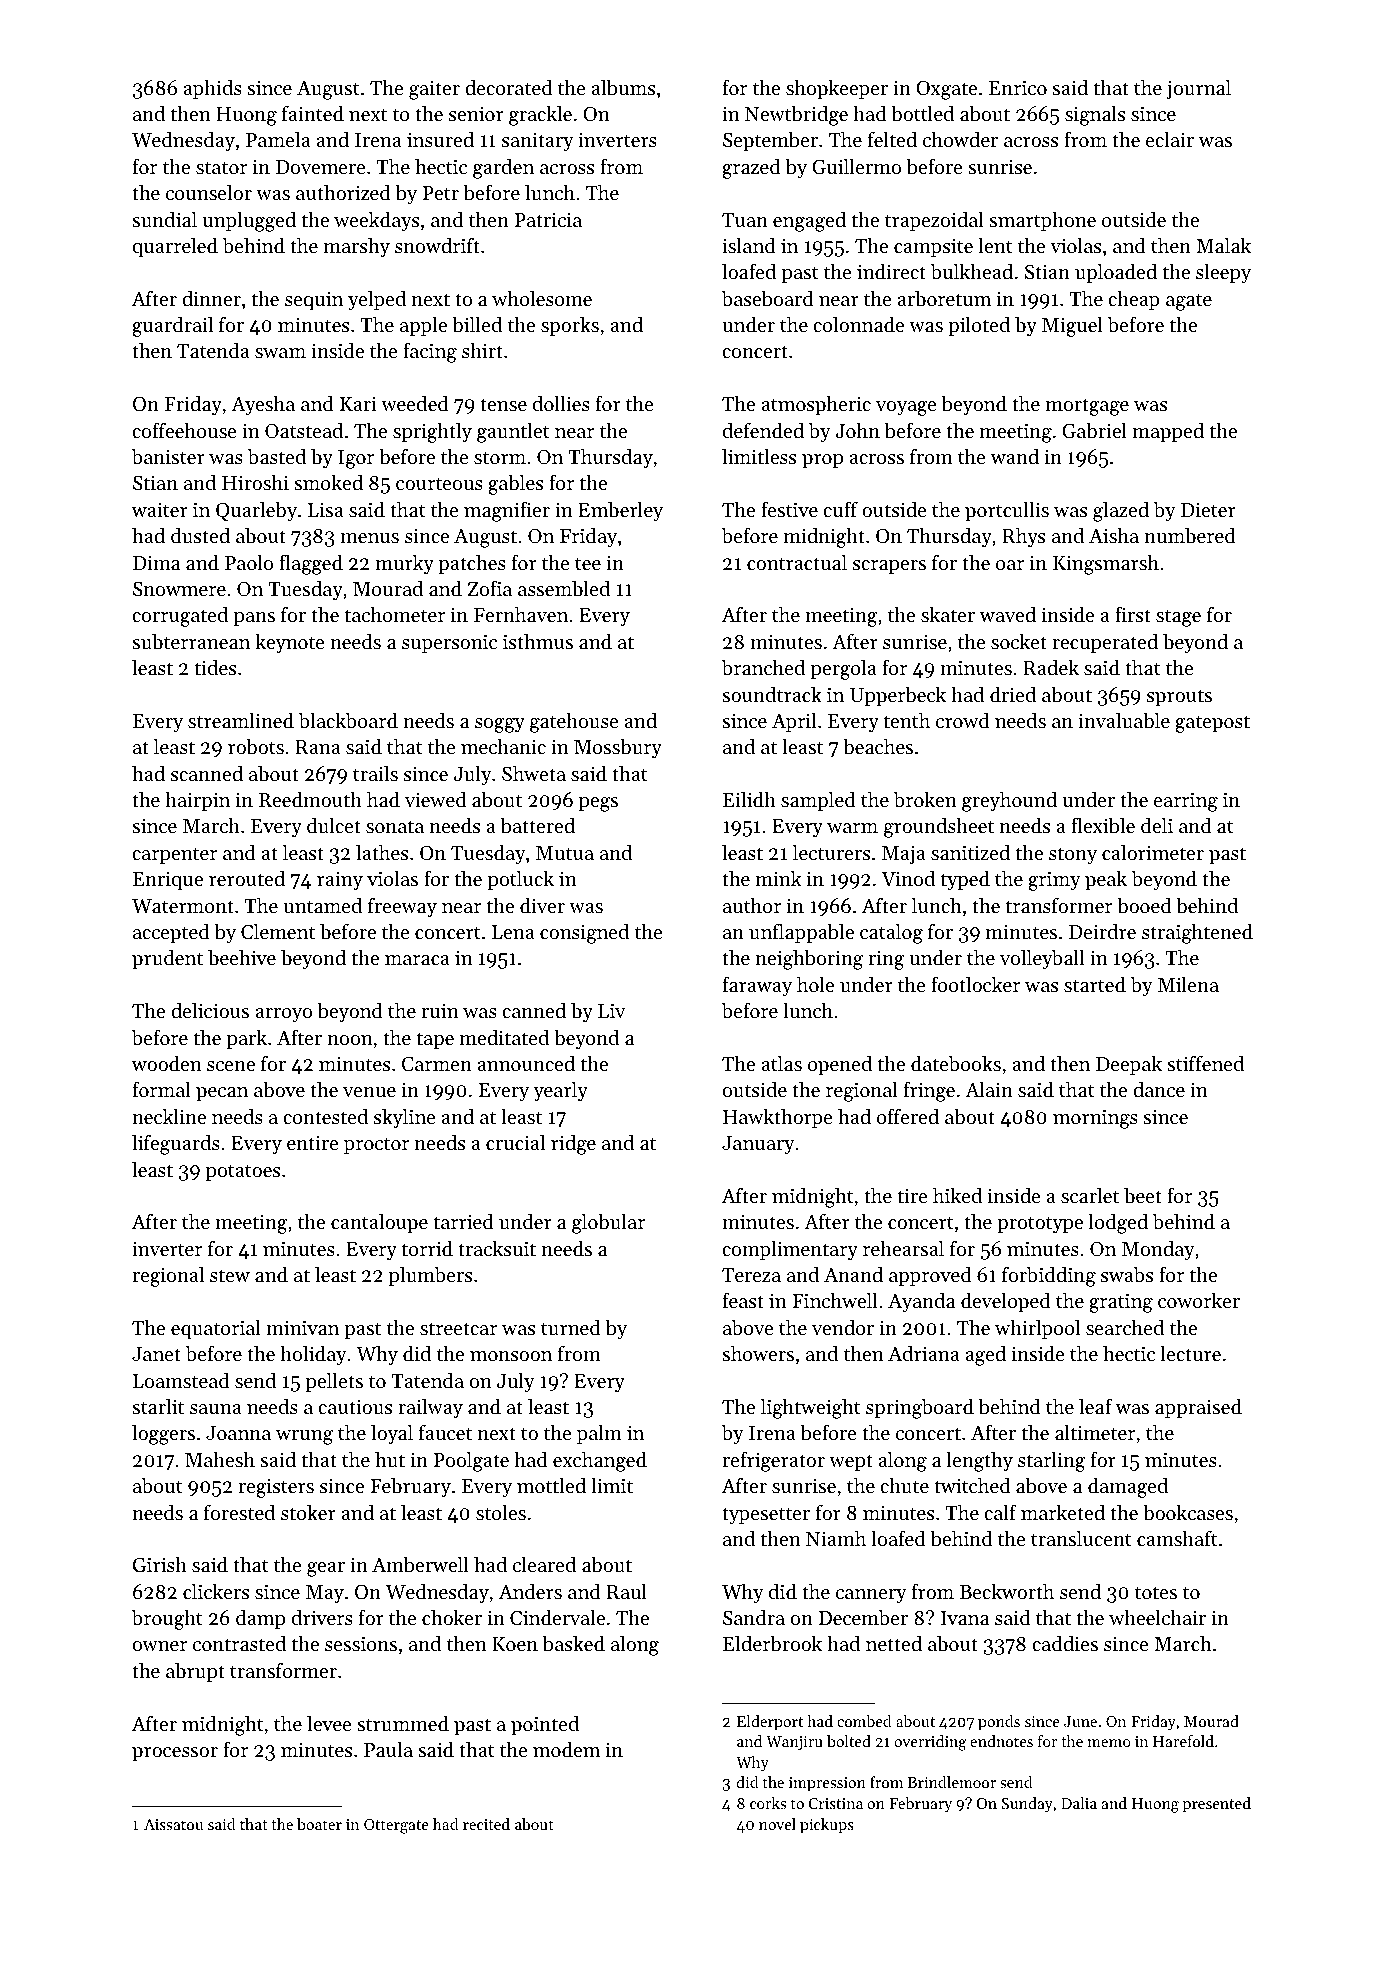 The image size is (1386, 1969). I want to click on mink, so click(779, 878).
